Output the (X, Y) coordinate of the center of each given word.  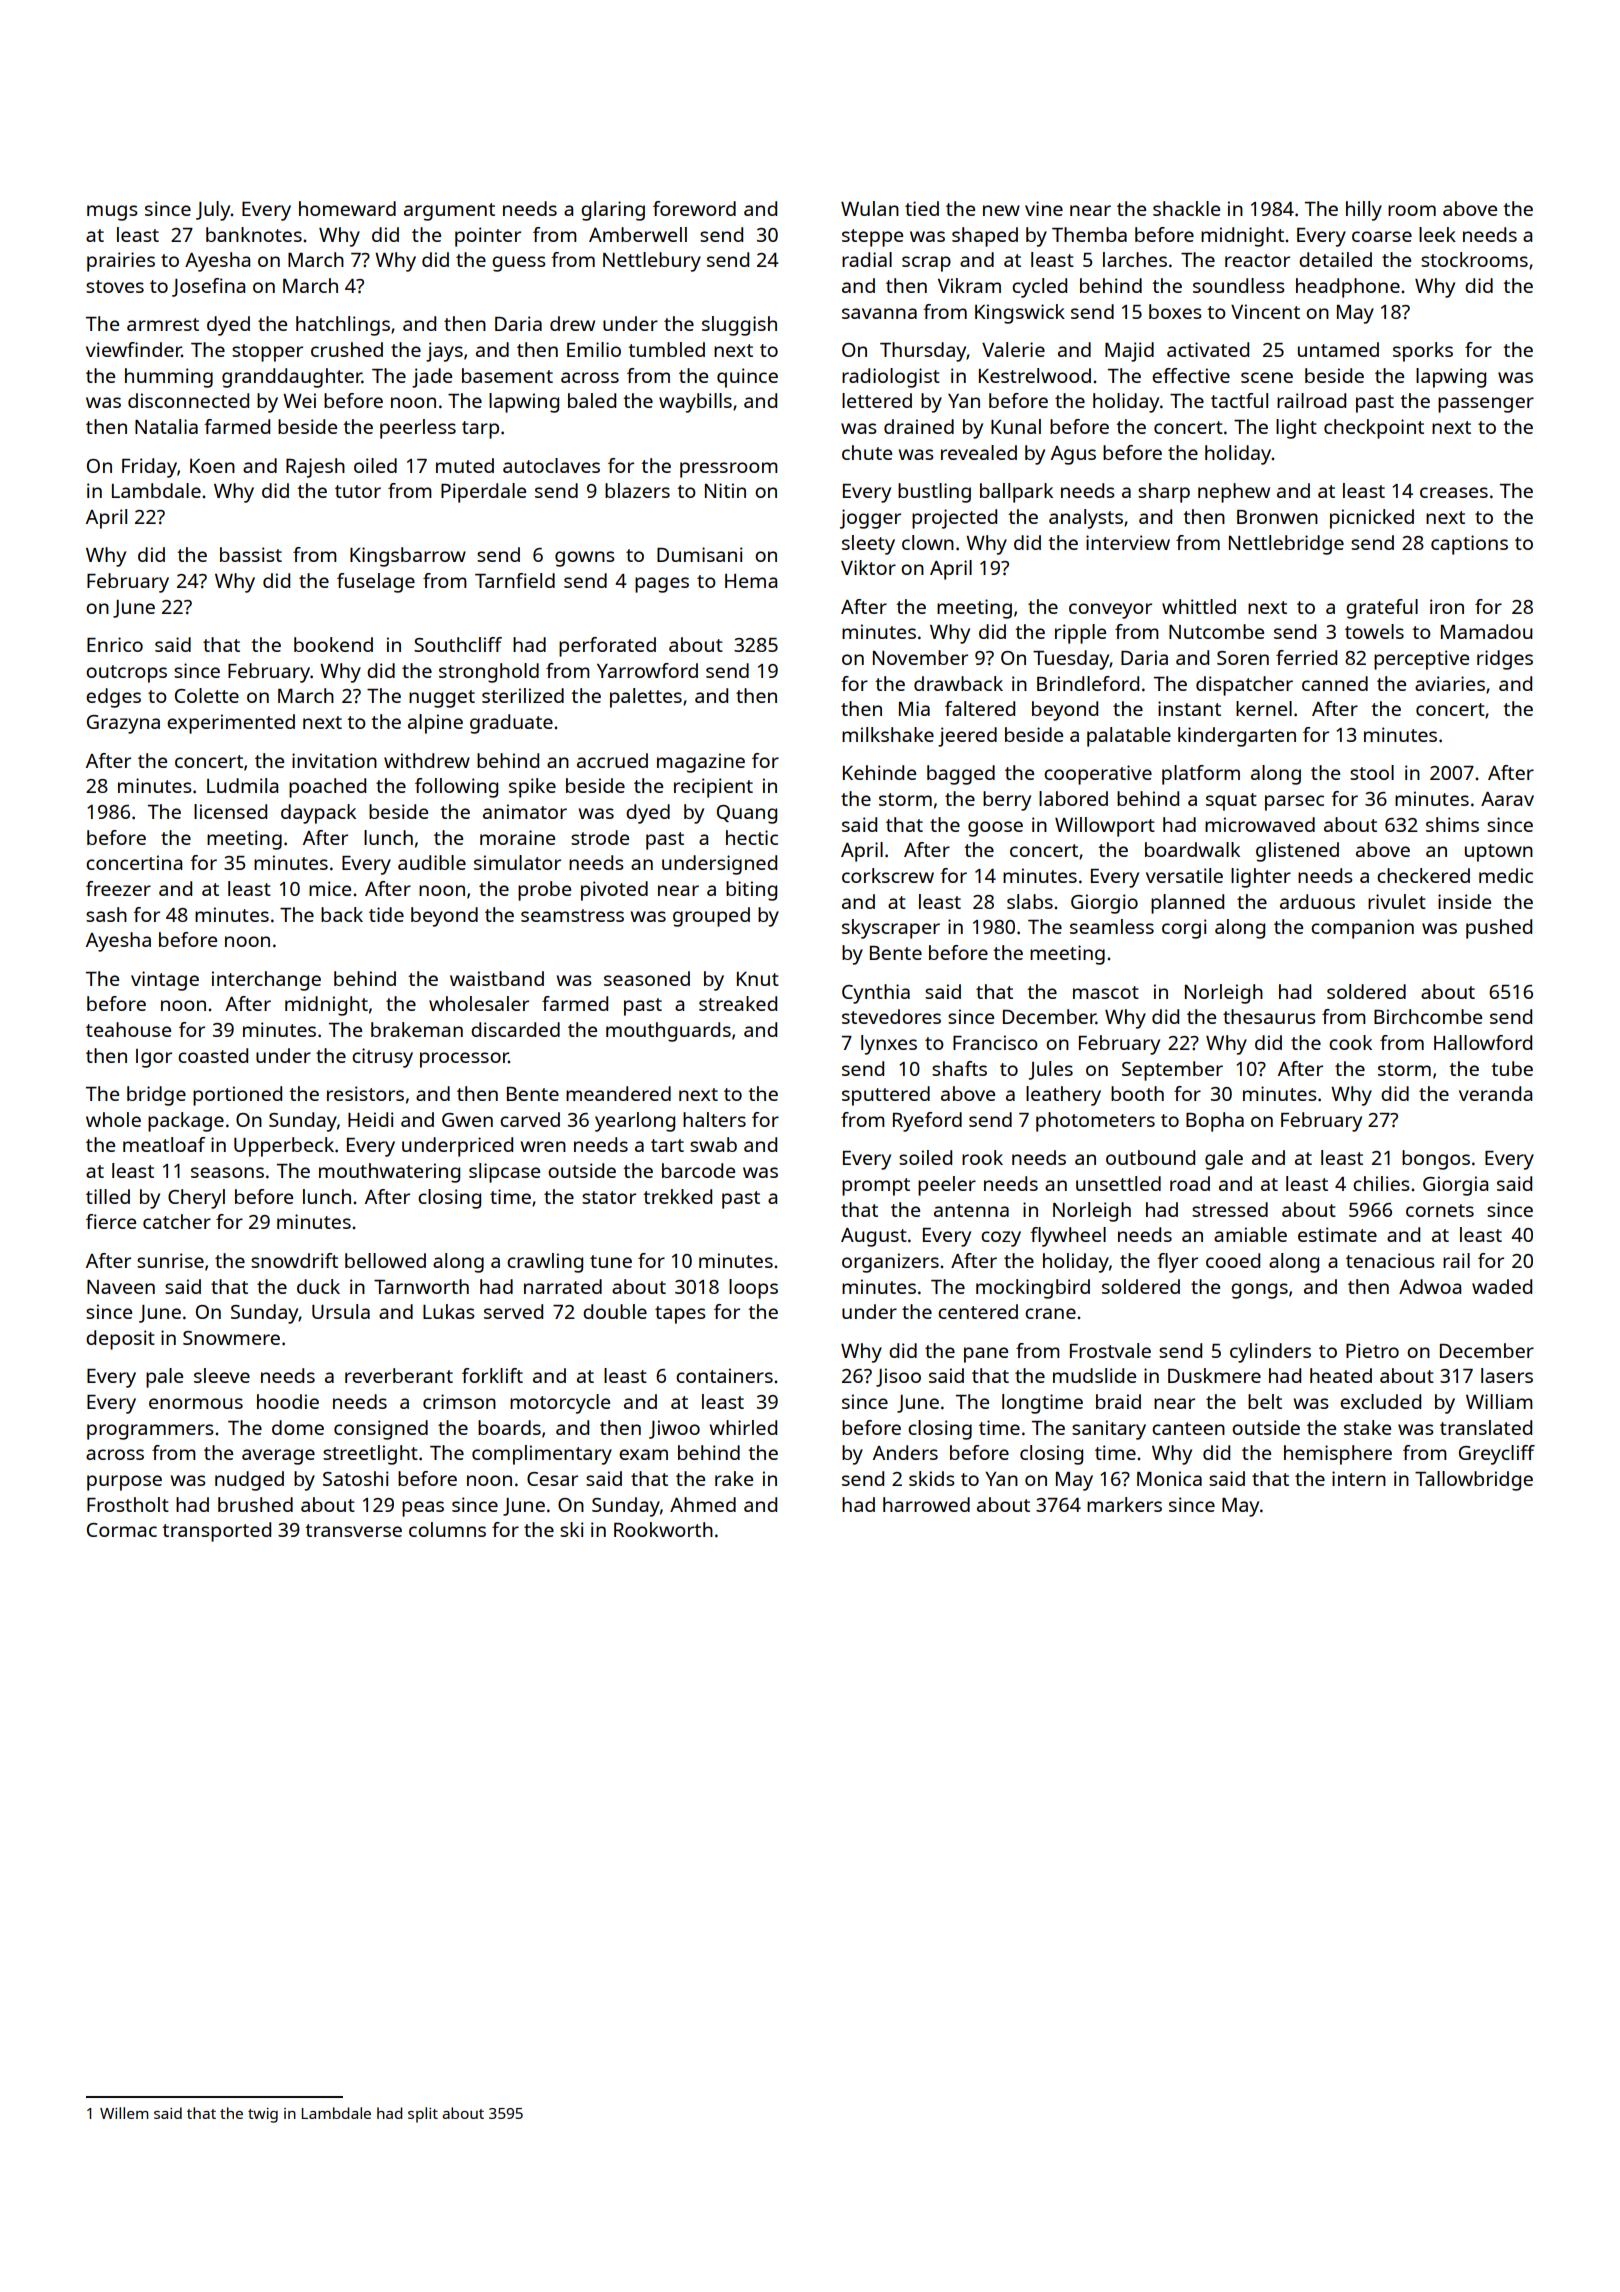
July (213, 211)
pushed (1499, 929)
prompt (876, 1187)
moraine (517, 837)
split (423, 2115)
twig (263, 2115)
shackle (1186, 208)
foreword (694, 208)
